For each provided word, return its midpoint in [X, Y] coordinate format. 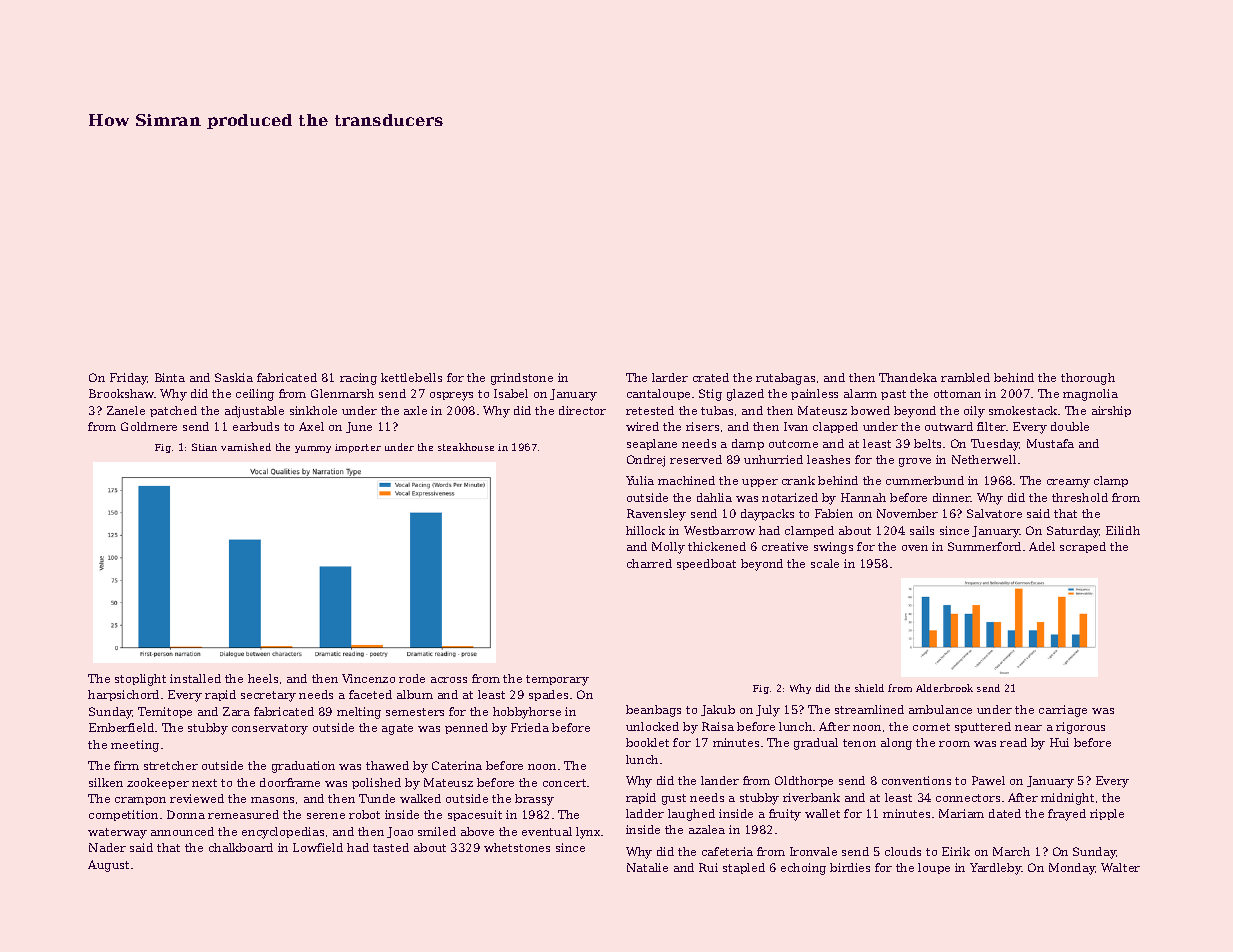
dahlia [714, 497]
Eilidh [1123, 530]
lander [720, 780]
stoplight [140, 680]
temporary [557, 680]
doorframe [290, 782]
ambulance [940, 709]
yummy [313, 449]
